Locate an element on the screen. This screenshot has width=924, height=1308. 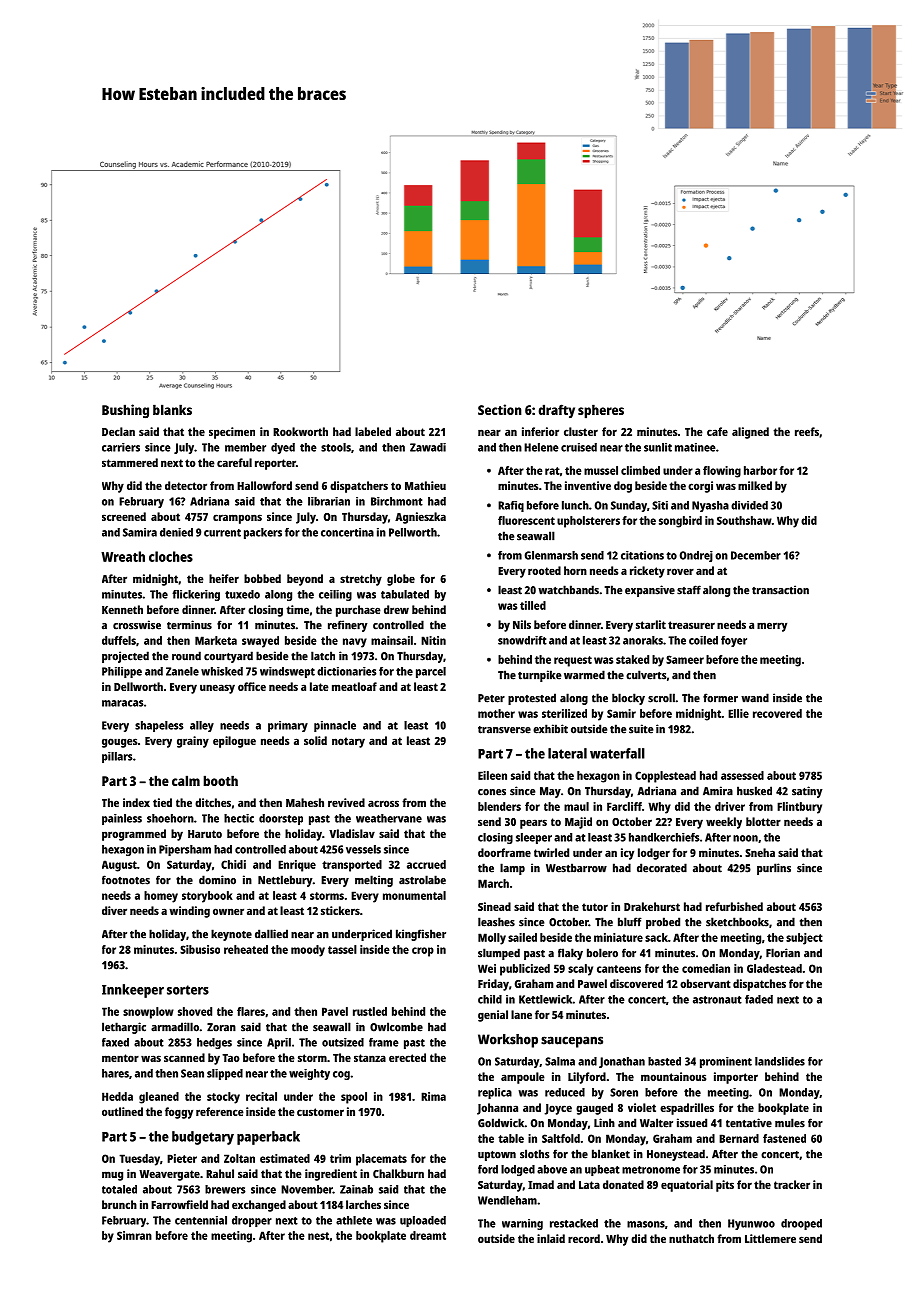
dispatchers is located at coordinates (359, 487).
